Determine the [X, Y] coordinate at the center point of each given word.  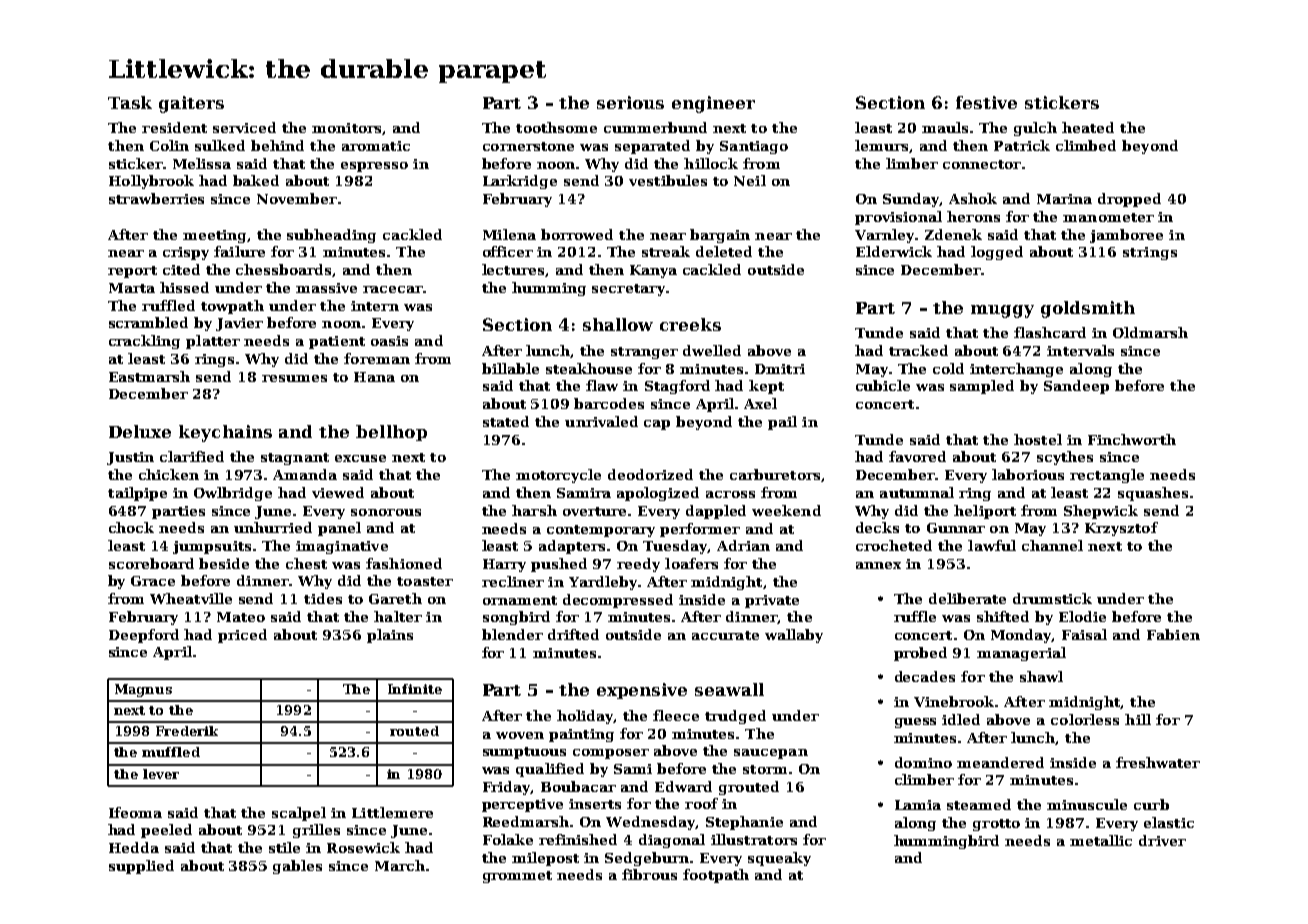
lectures [513, 269]
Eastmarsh [149, 376]
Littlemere [392, 812]
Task [130, 102]
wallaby [794, 636]
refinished [578, 839]
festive [986, 102]
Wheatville [191, 598]
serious [630, 102]
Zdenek [953, 234]
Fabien [1173, 634]
